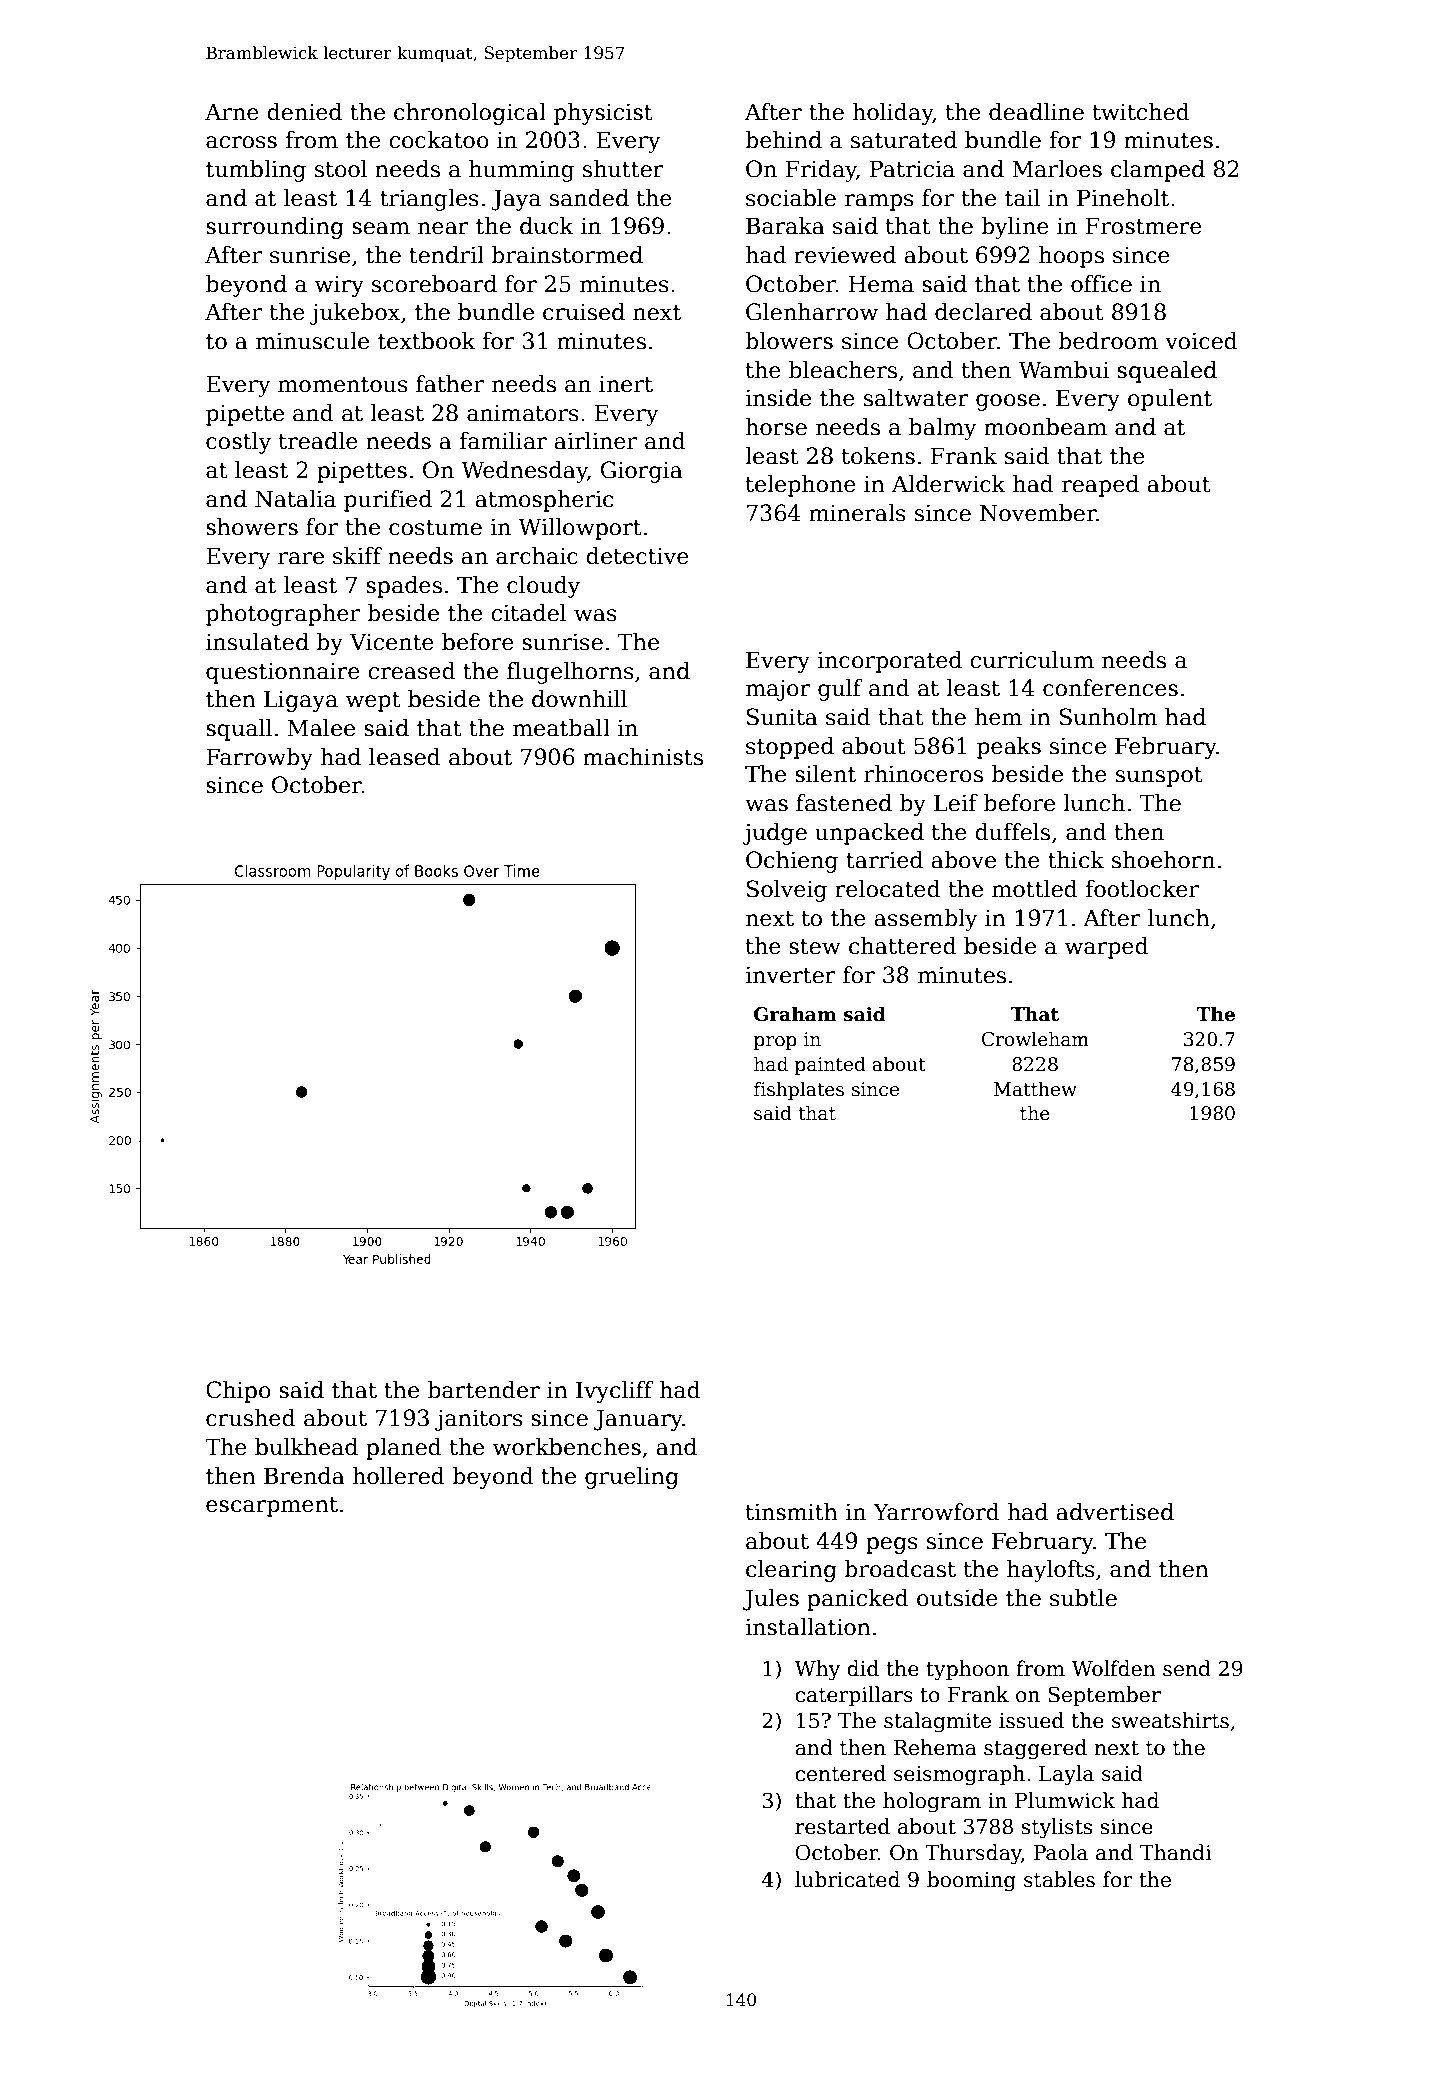 The height and width of the image is (2100, 1450). Describe the element at coordinates (778, 690) in the image. I see `major` at that location.
